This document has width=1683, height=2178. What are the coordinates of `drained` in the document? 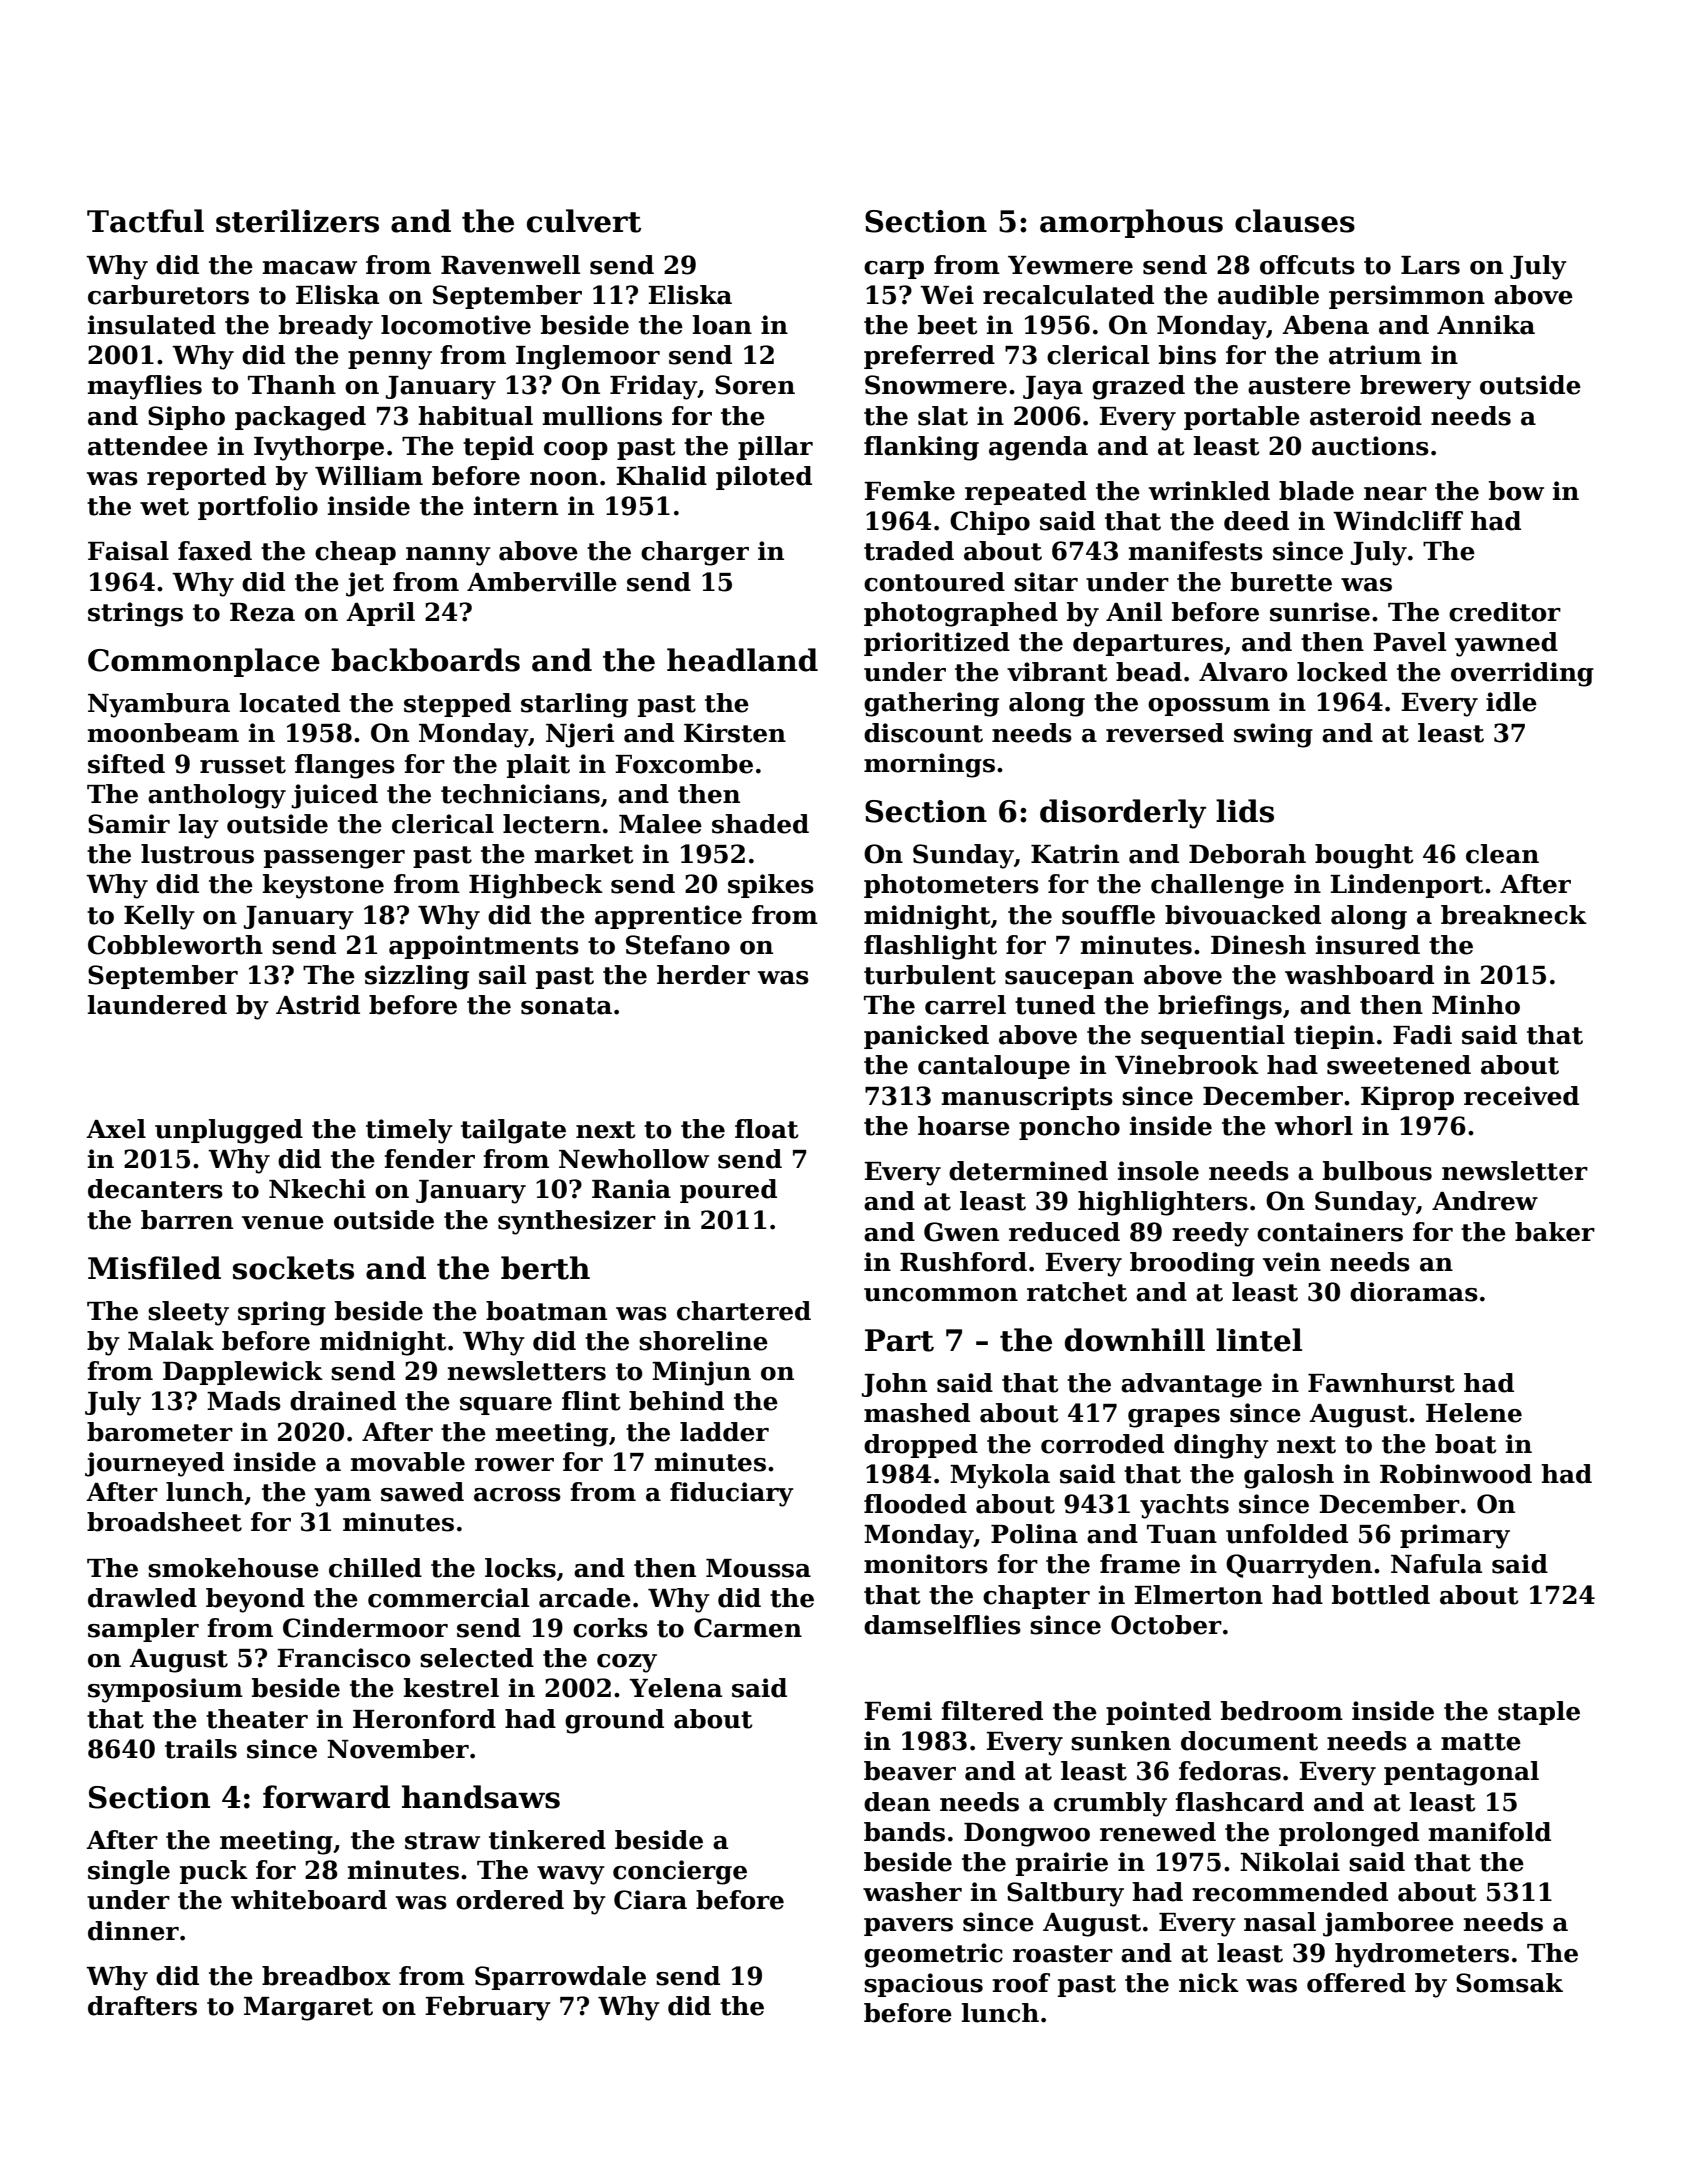 It's located at (343, 1401).
